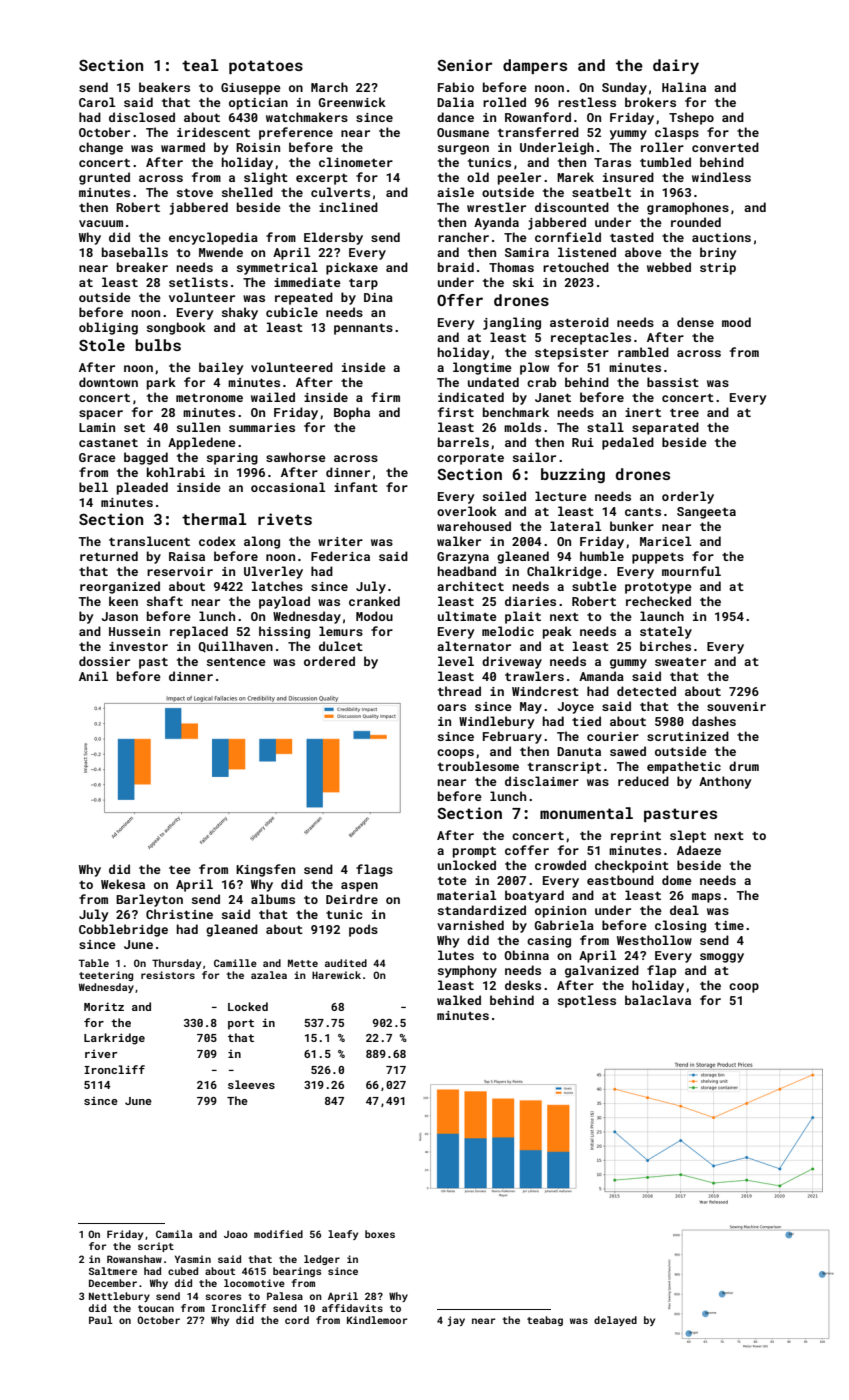 The image size is (849, 1400). Describe the element at coordinates (109, 556) in the document. I see `returned` at that location.
